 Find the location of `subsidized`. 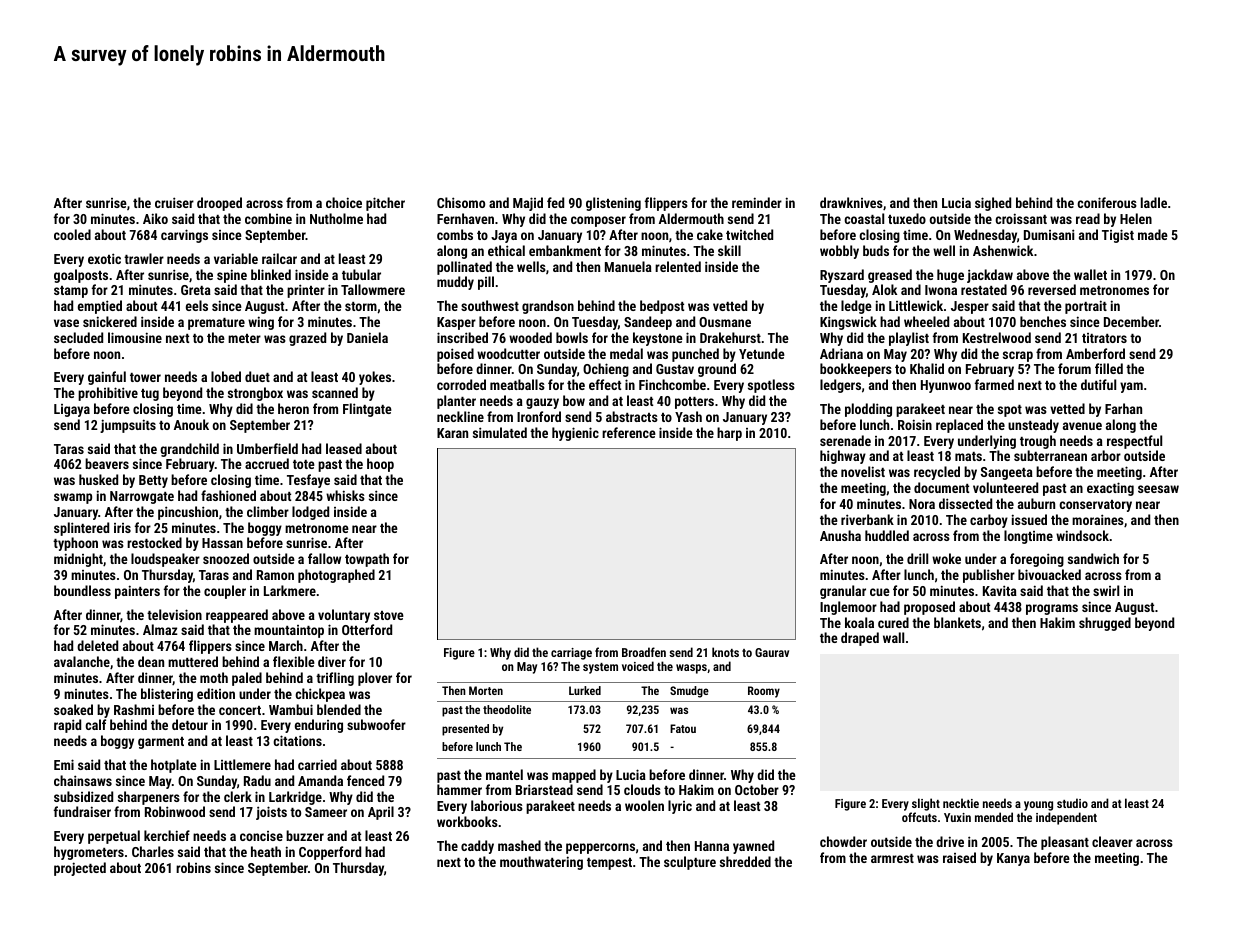

subsidized is located at coordinates (83, 796).
